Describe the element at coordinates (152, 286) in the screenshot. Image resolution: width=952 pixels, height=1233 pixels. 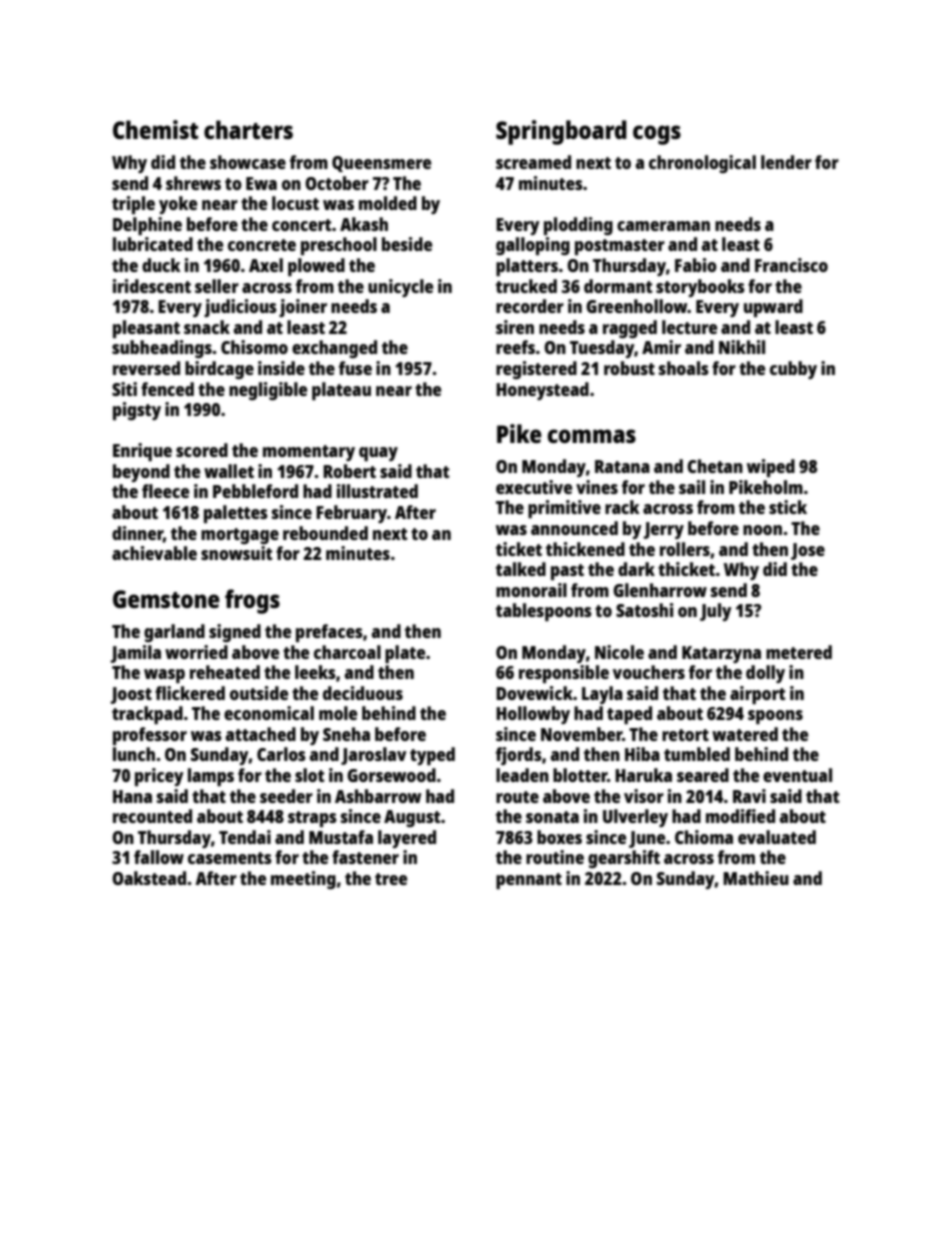
I see `iridescent` at that location.
